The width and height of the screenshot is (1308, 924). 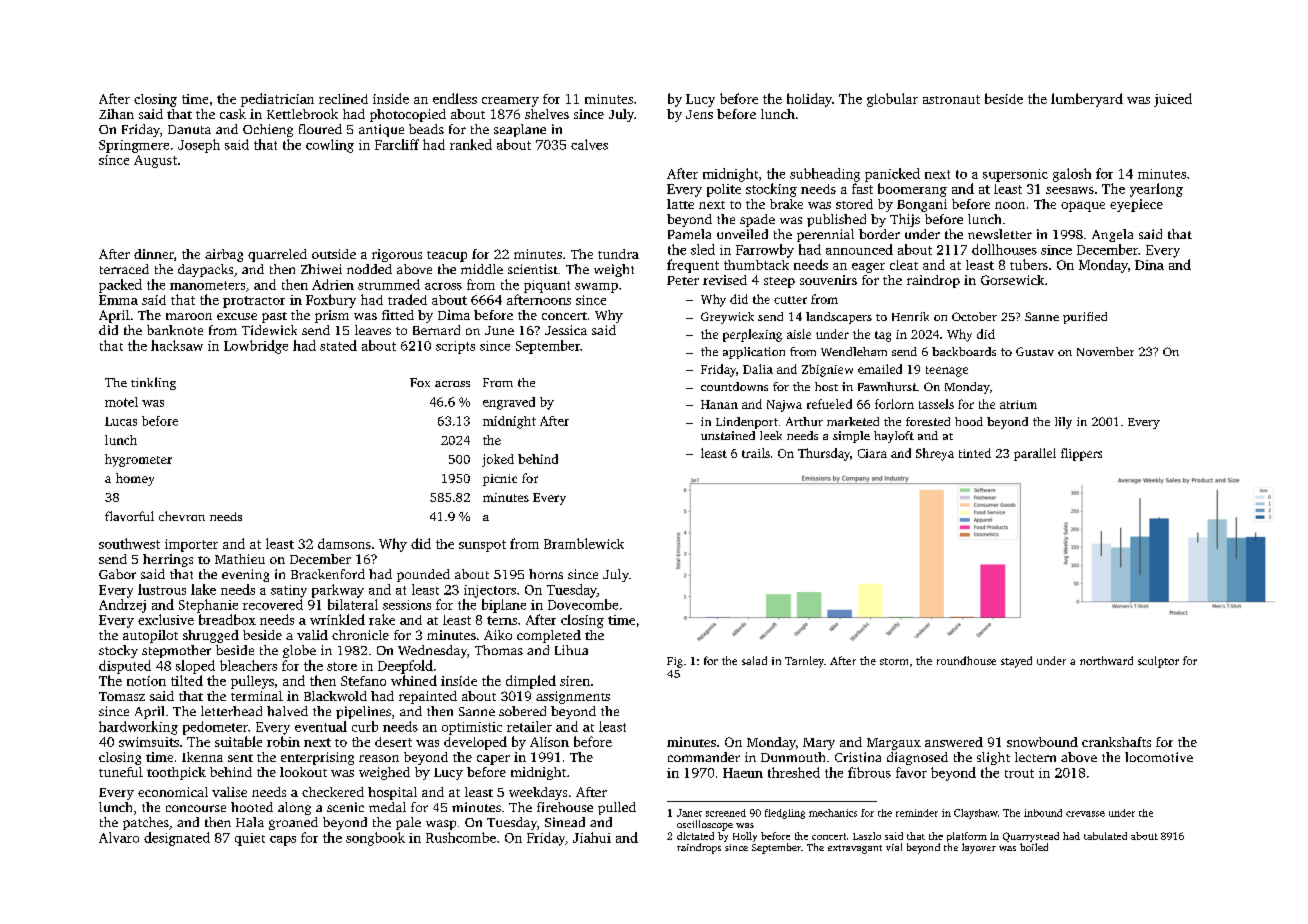 What do you see at coordinates (125, 667) in the screenshot?
I see `disputed` at bounding box center [125, 667].
